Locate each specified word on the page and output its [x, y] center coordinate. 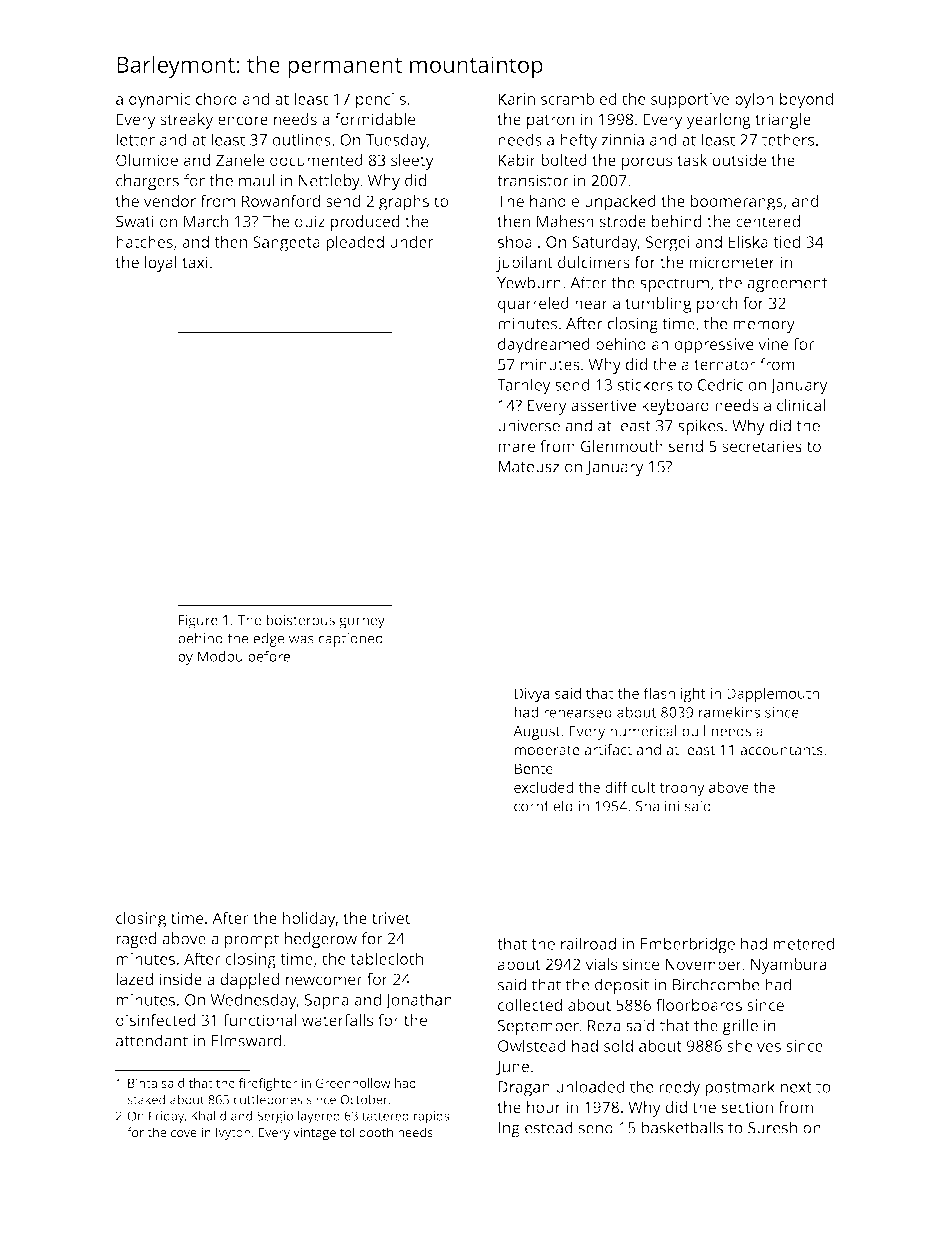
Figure [198, 622]
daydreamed [544, 345]
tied [786, 241]
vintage [314, 1133]
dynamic [160, 100]
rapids [432, 1117]
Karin [516, 99]
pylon [754, 100]
